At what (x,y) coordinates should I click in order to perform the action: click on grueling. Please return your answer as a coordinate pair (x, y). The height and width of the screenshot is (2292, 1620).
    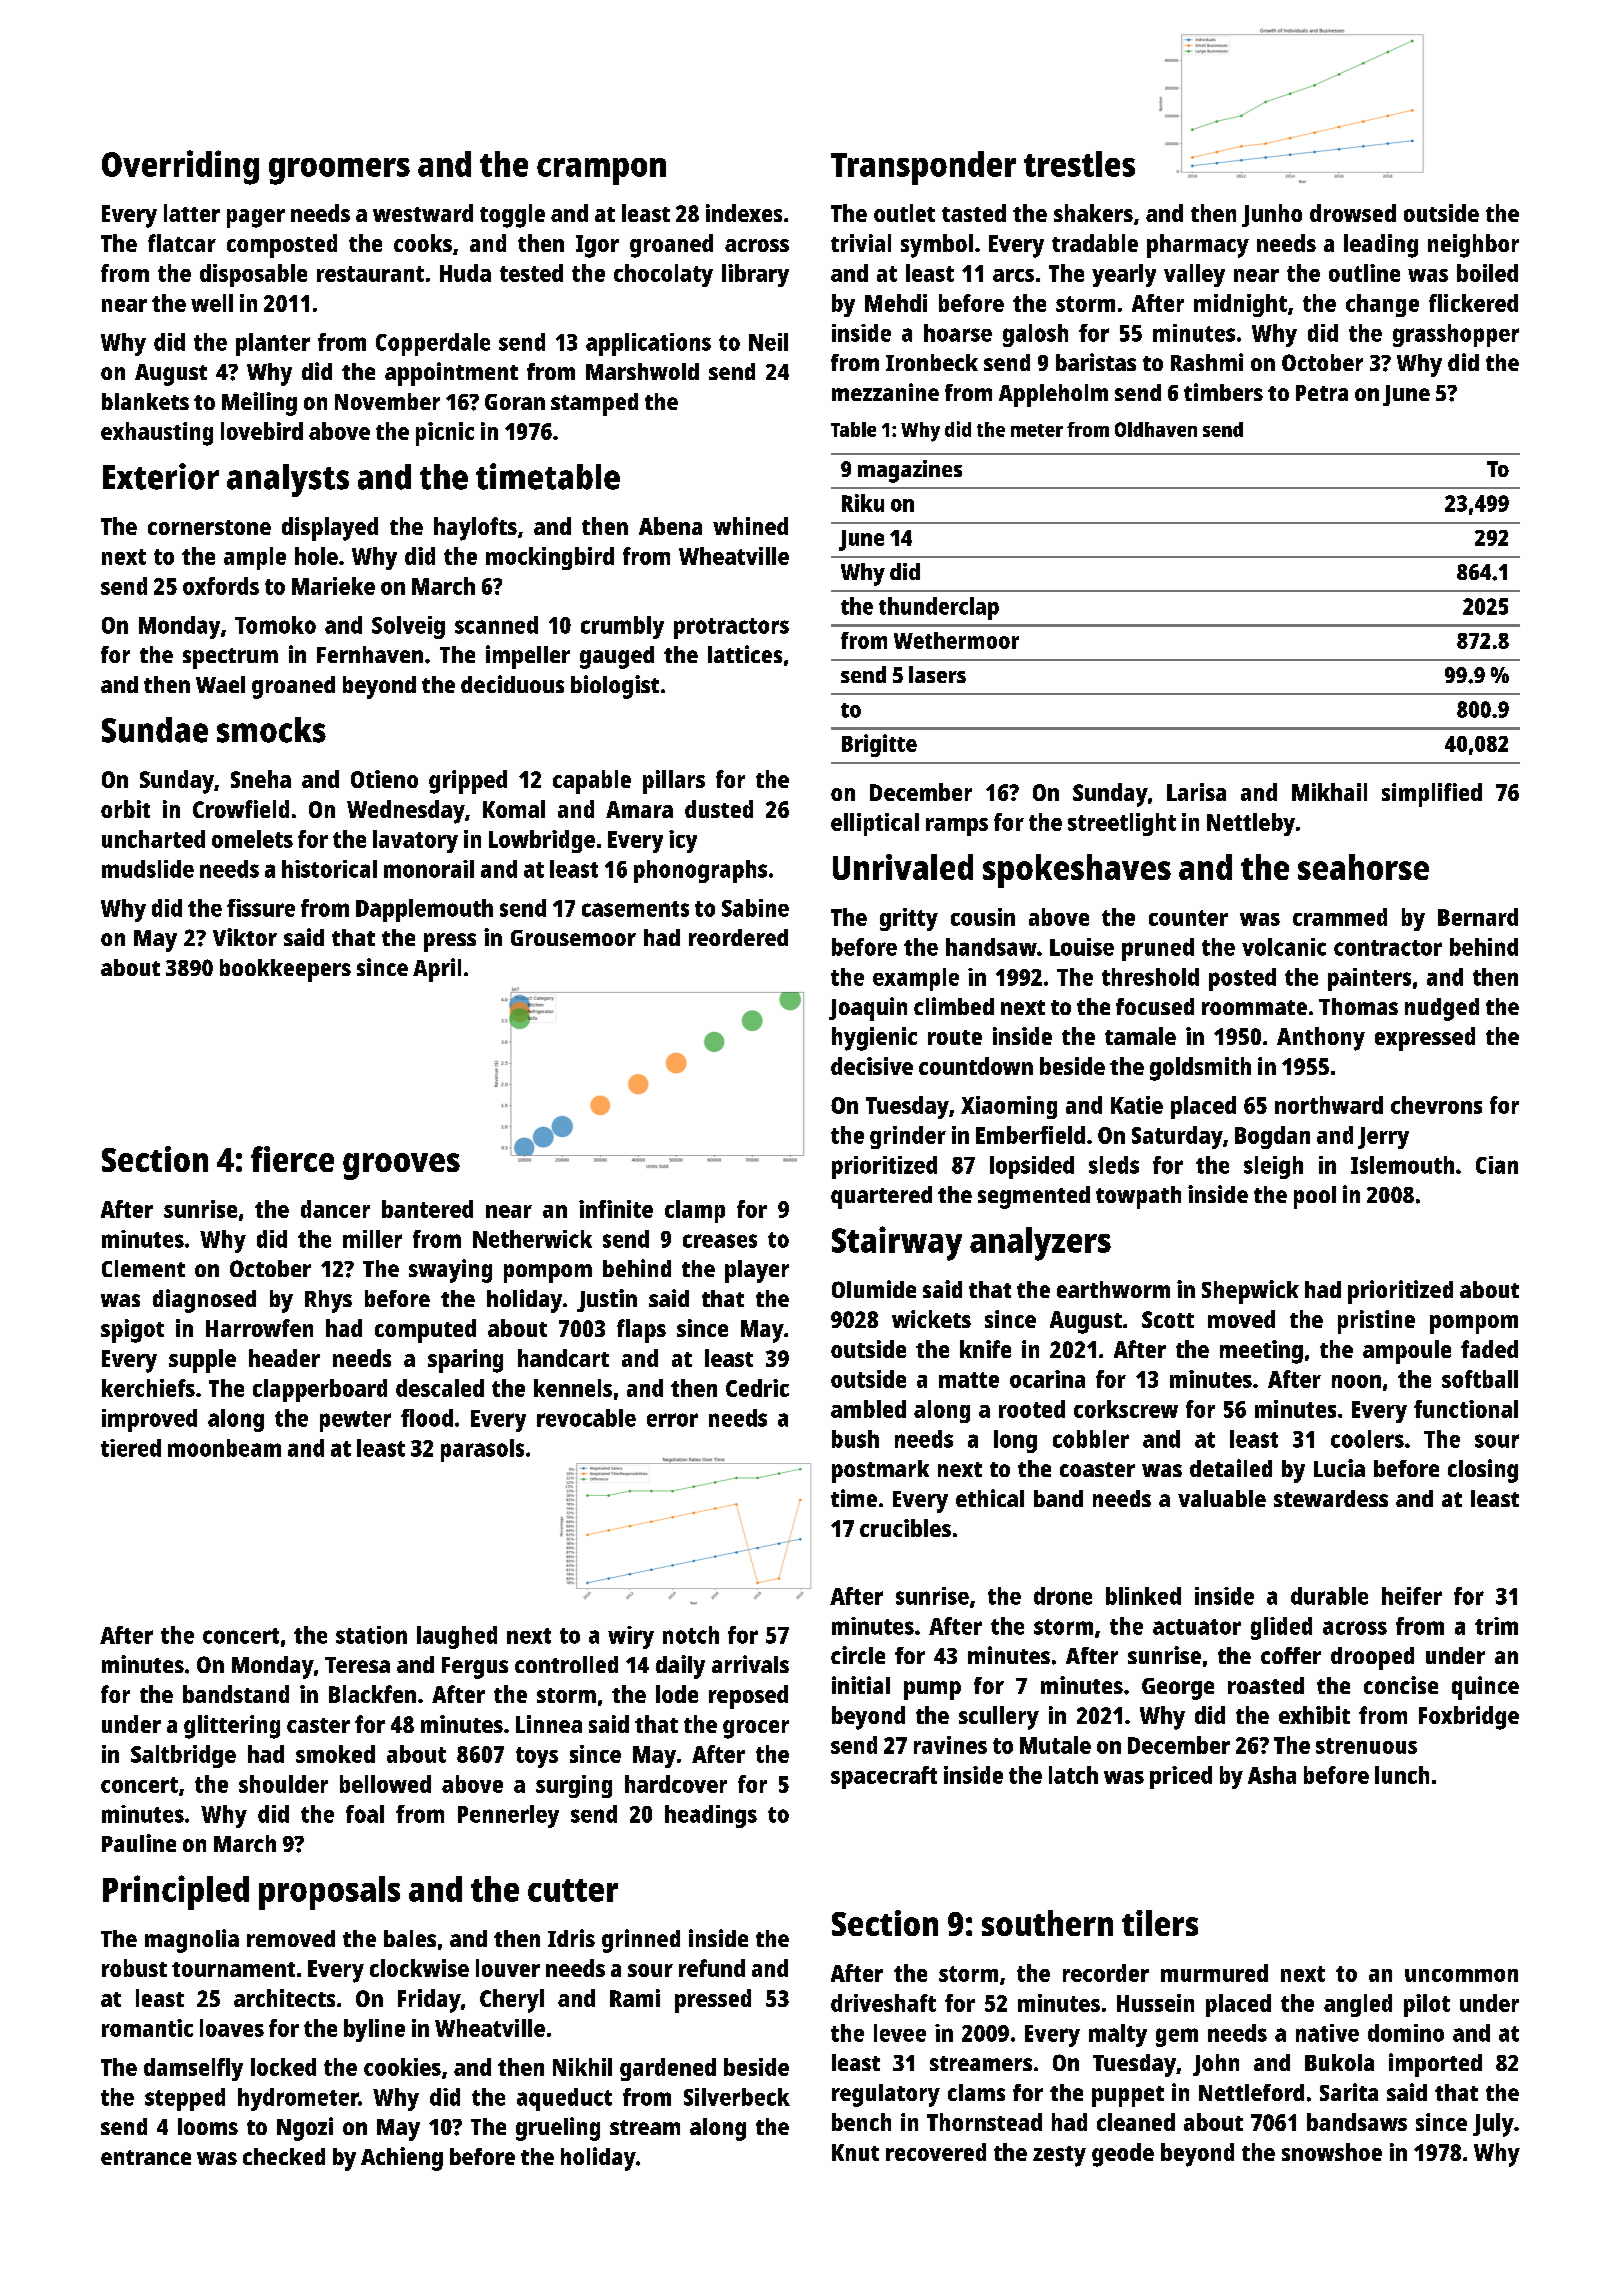
    Looking at the image, I should click on (558, 2129).
